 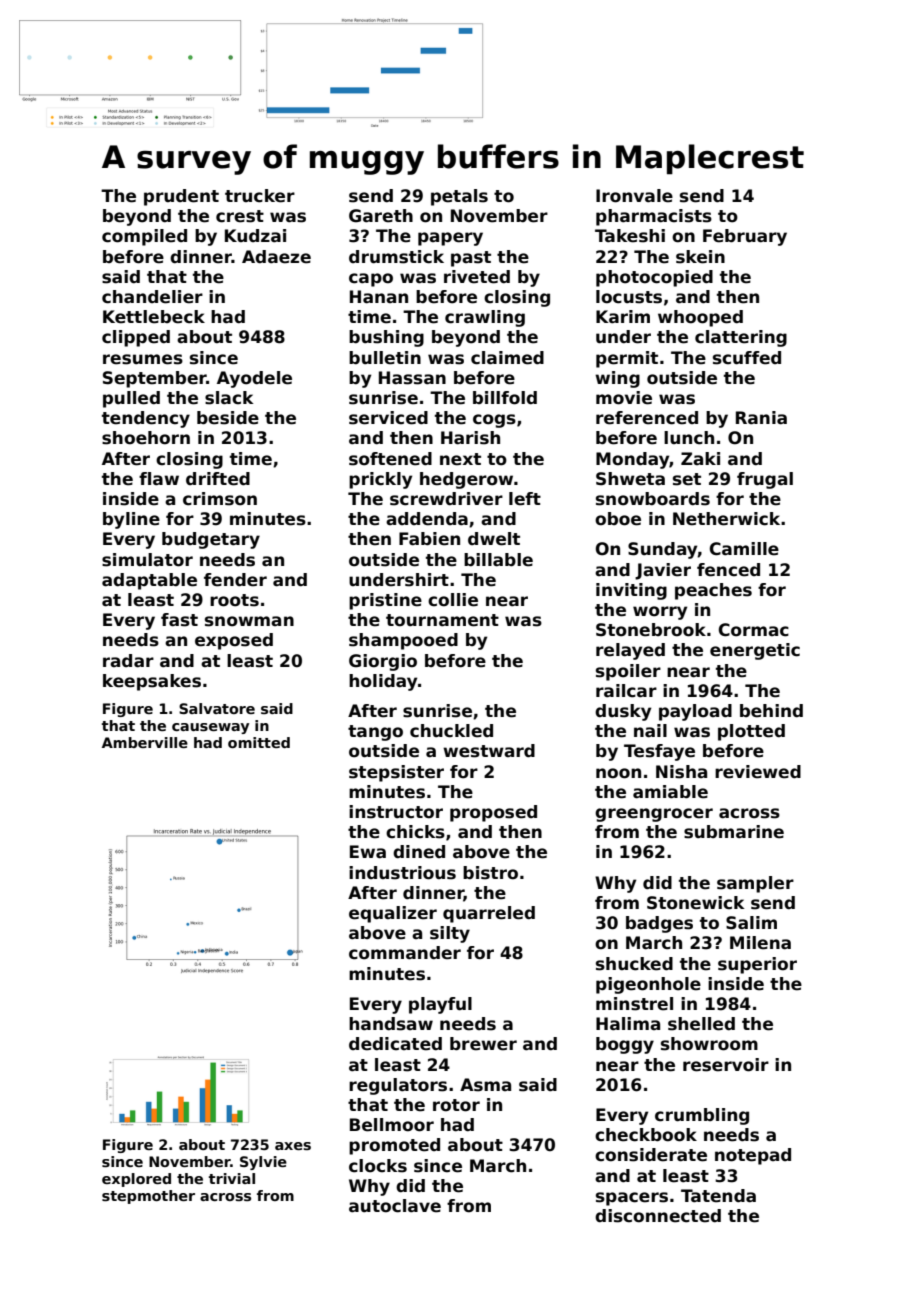 I want to click on disconnected, so click(x=658, y=1216).
